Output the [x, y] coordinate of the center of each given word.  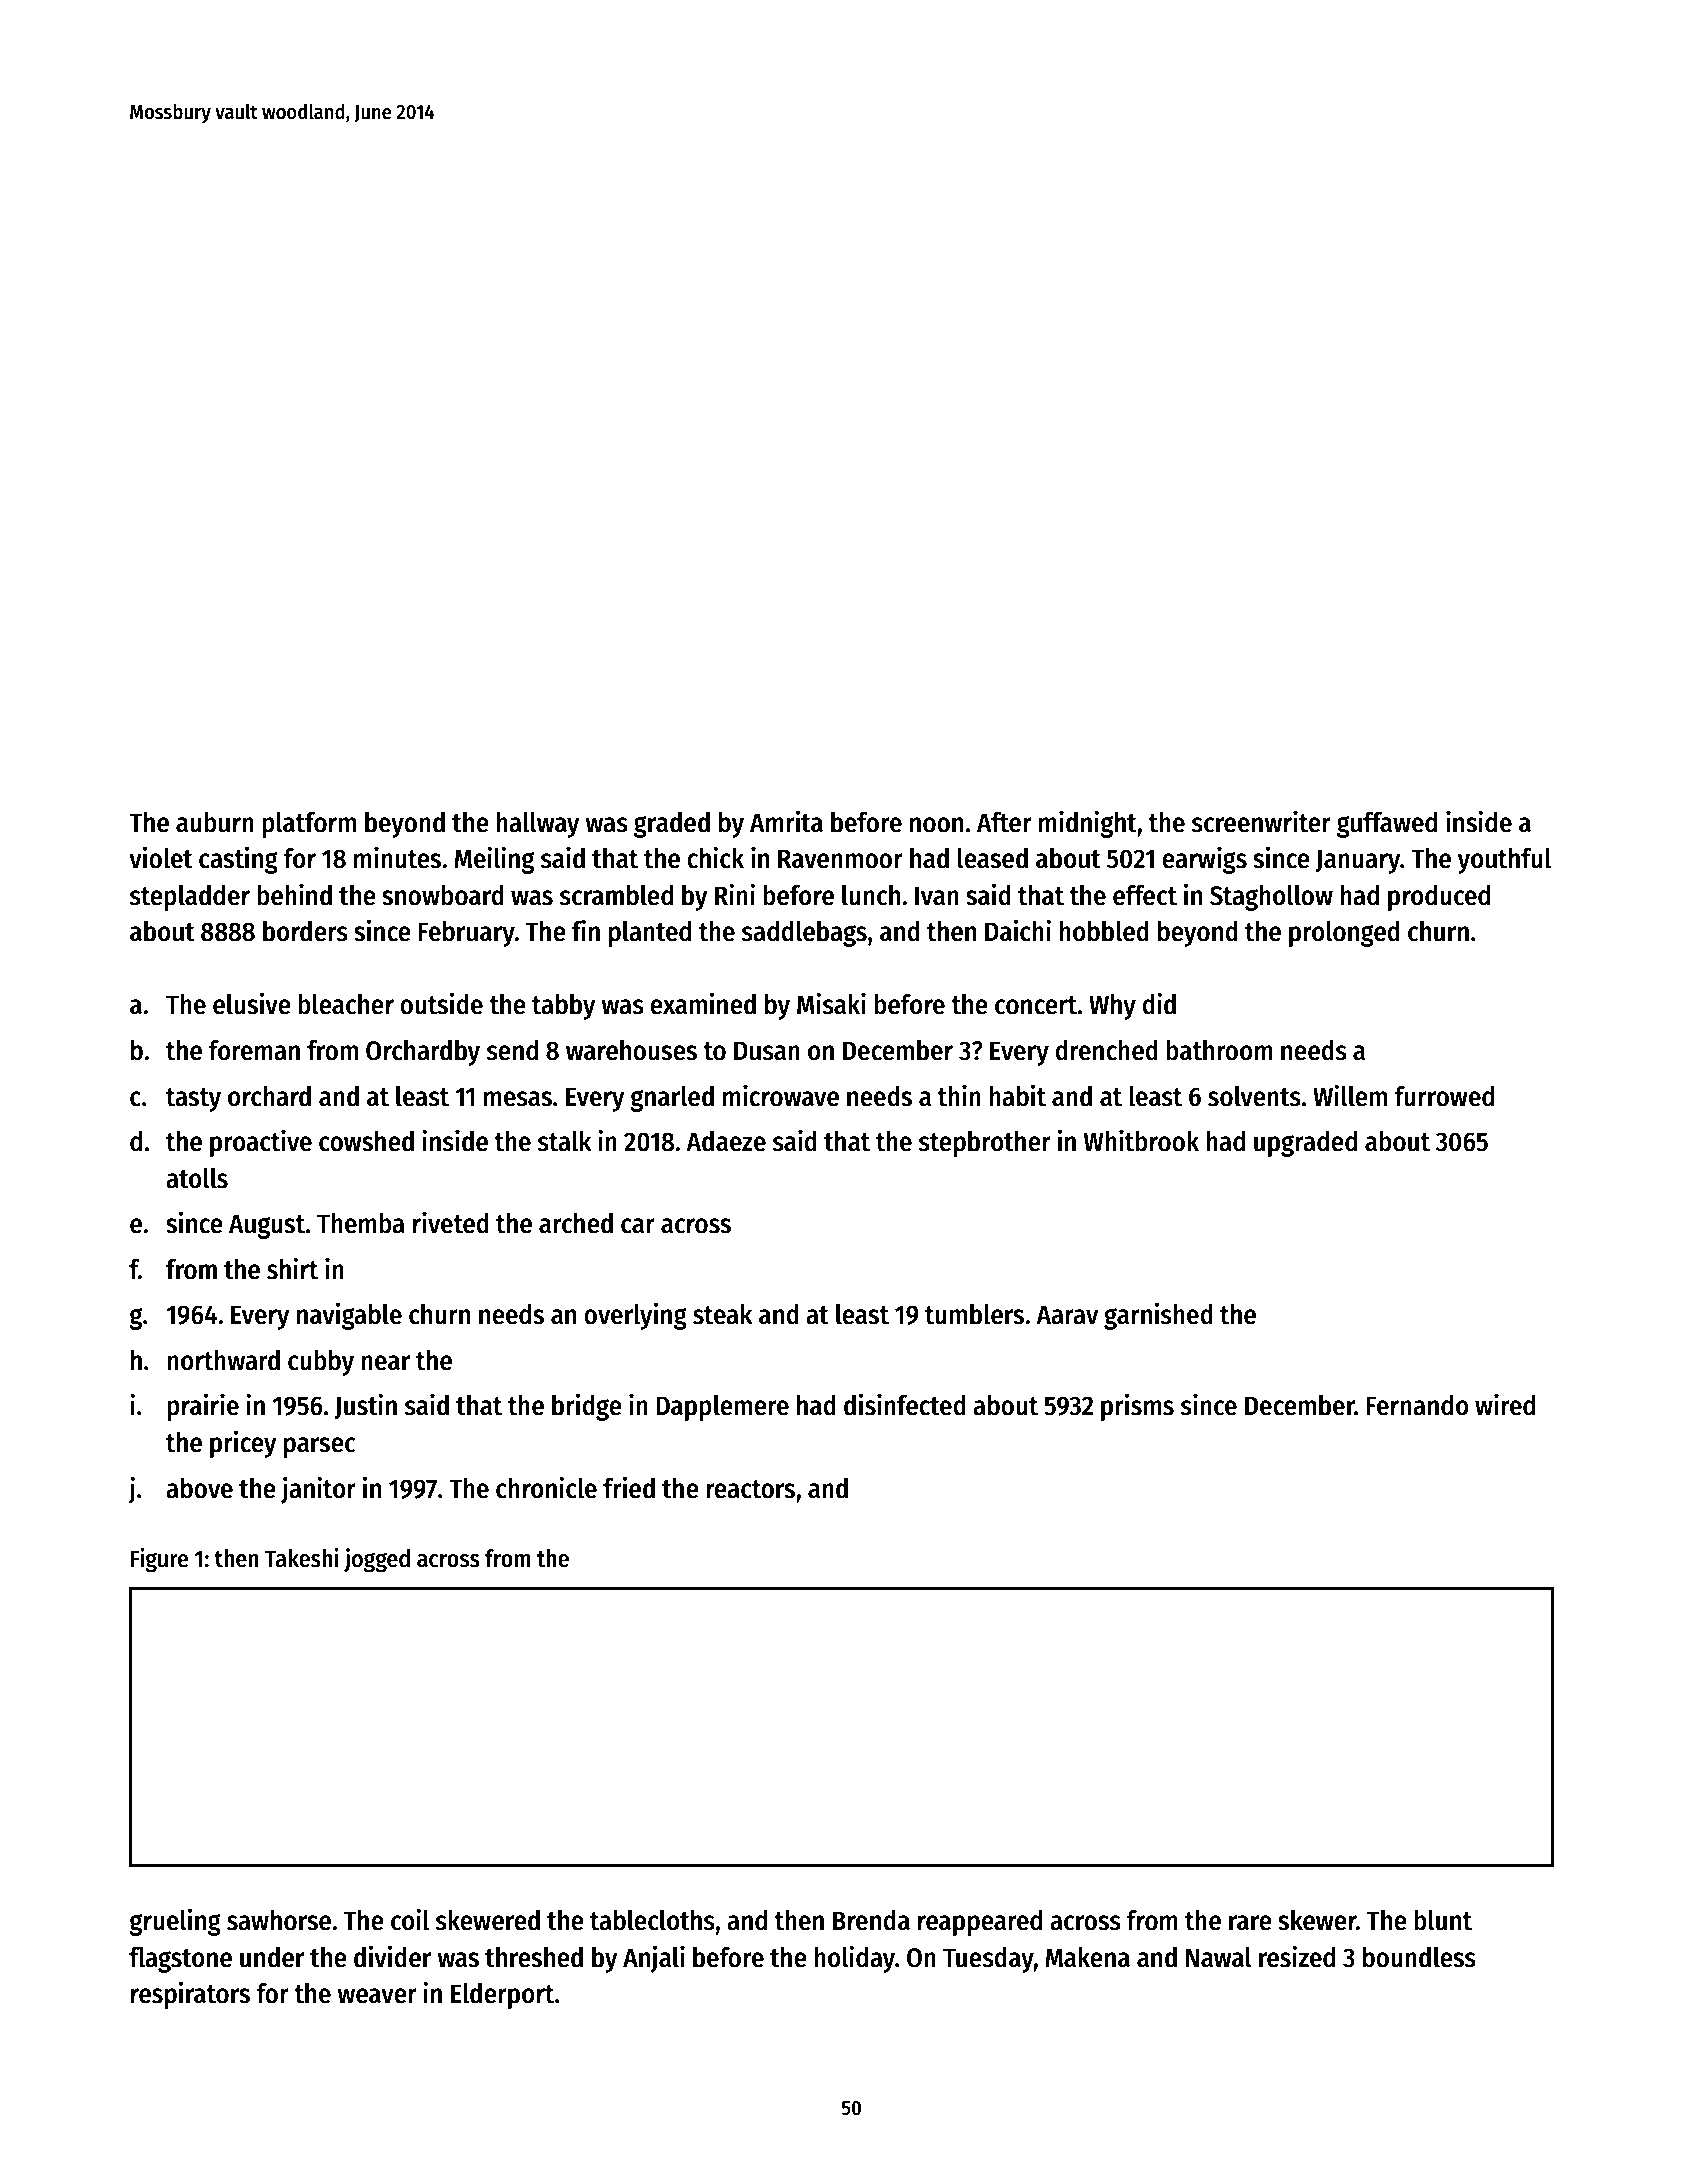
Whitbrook [1141, 1140]
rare [1250, 1923]
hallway [538, 825]
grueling [175, 1922]
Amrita [786, 821]
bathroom [1219, 1050]
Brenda [871, 1920]
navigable [349, 1316]
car [638, 1226]
